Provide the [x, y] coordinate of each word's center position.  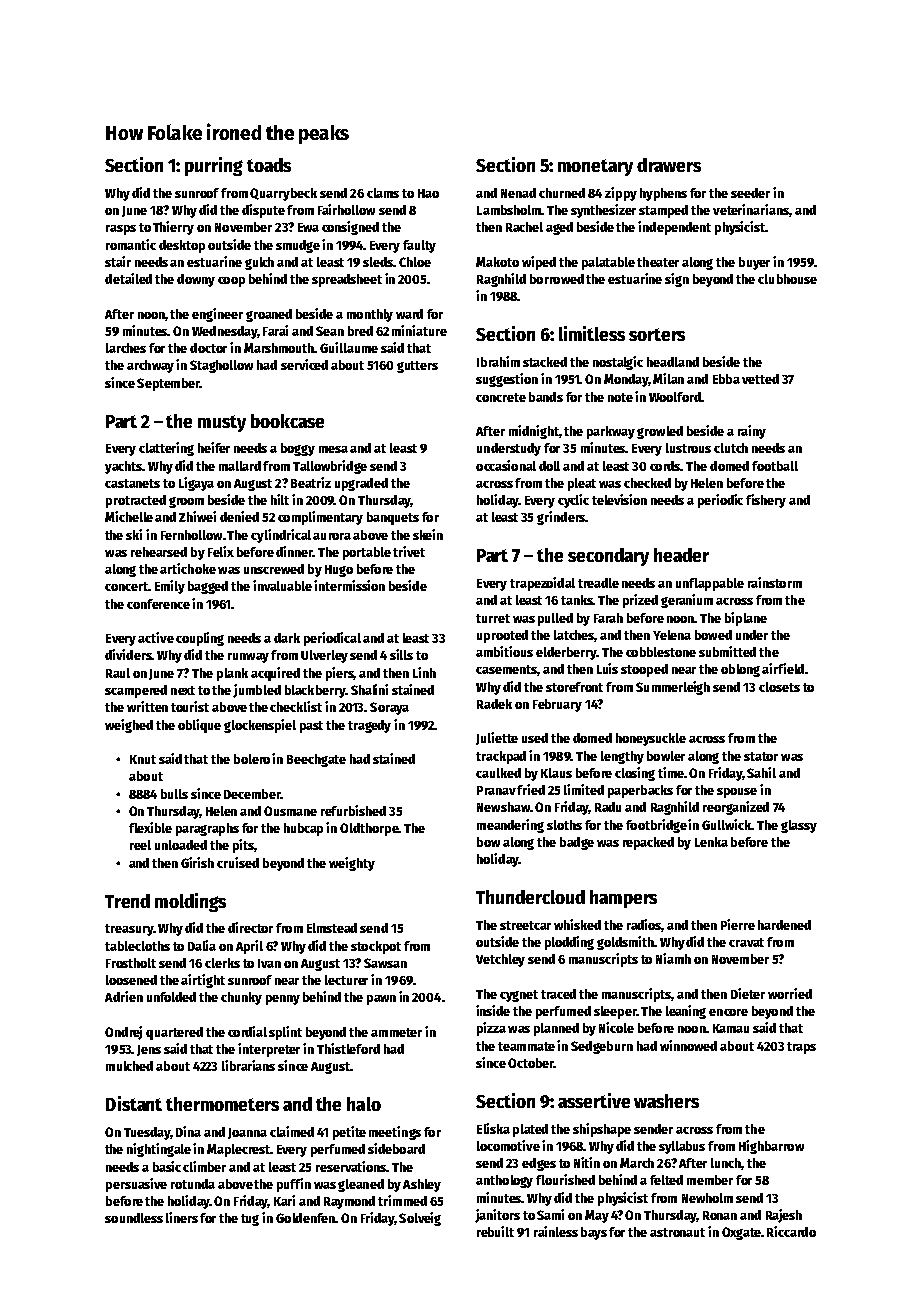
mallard [240, 466]
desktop [182, 246]
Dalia [202, 945]
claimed [292, 1131]
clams [383, 193]
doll [549, 466]
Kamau [731, 1028]
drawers [669, 165]
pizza [491, 1029]
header [681, 555]
